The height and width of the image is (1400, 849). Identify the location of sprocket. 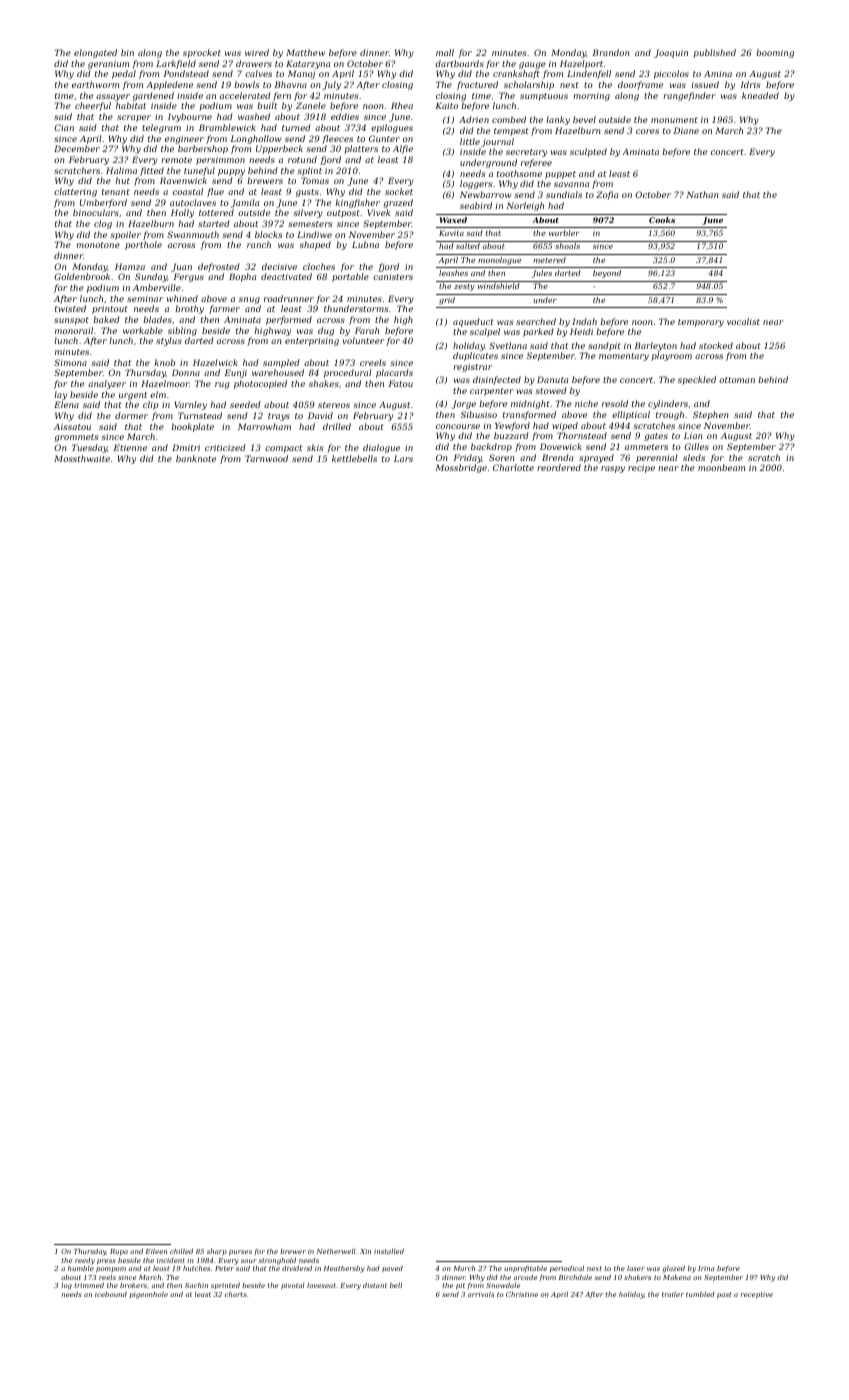
(202, 53).
